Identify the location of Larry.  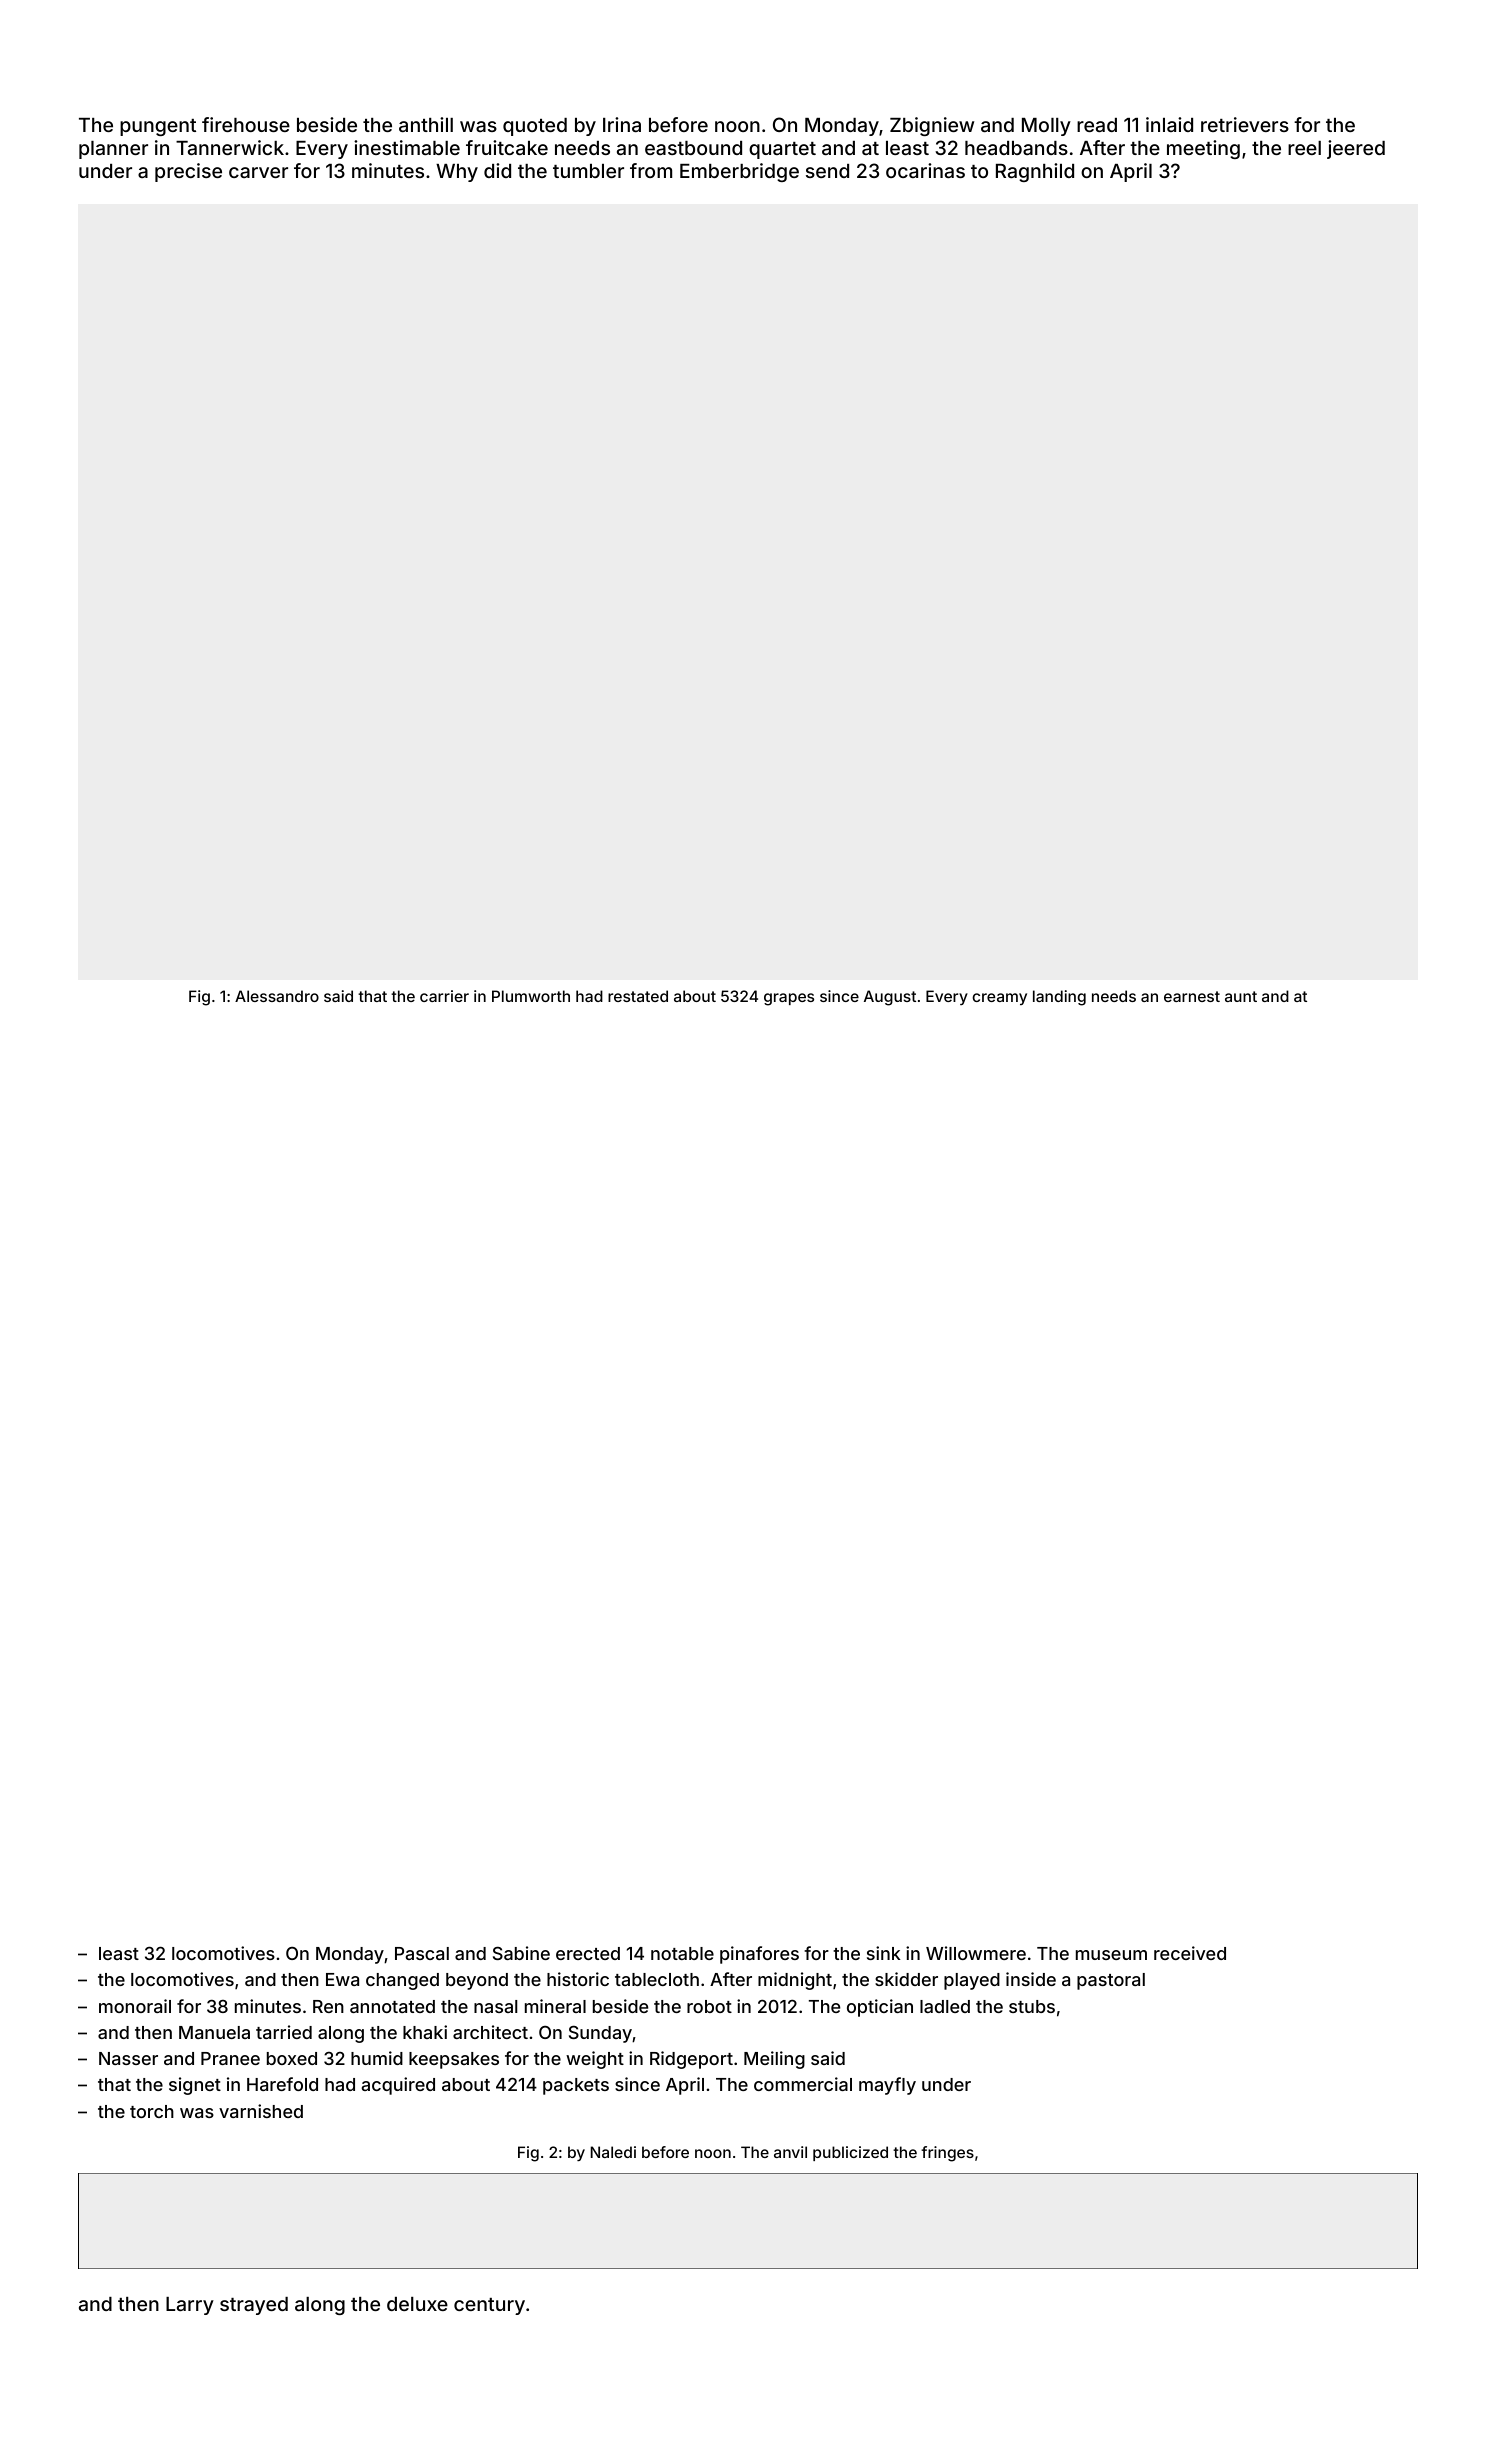
(190, 2306).
